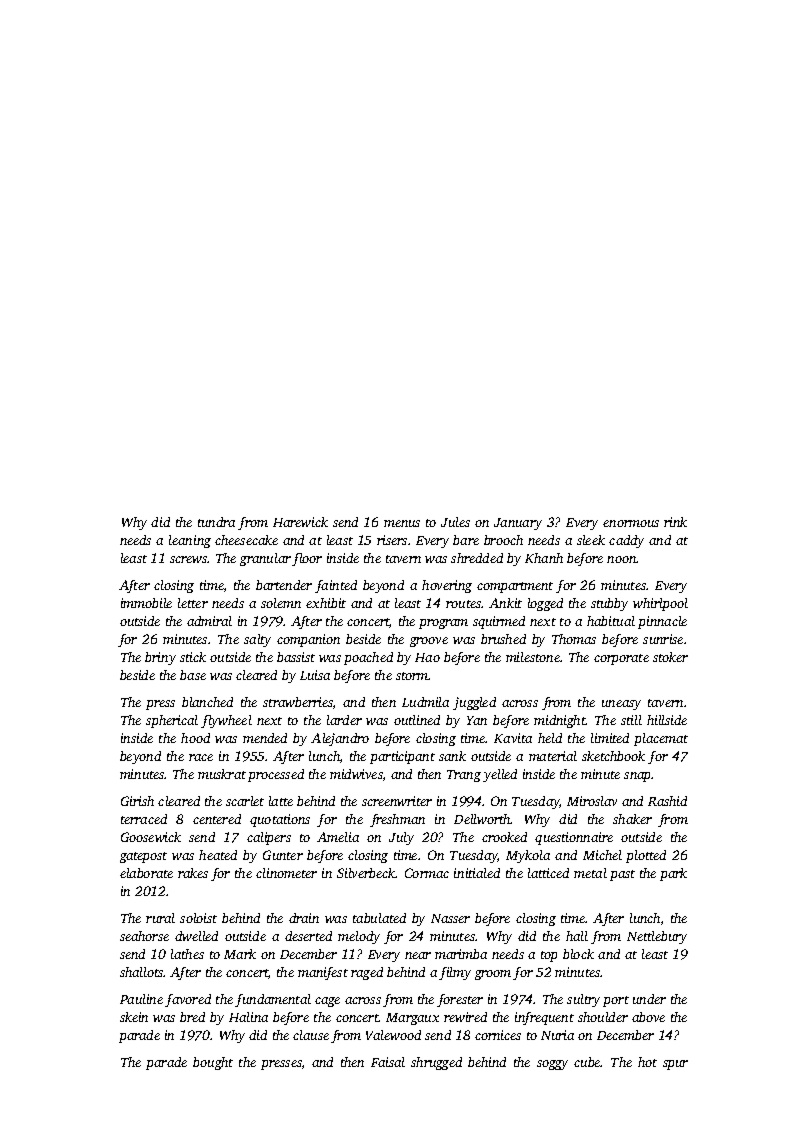  What do you see at coordinates (368, 658) in the screenshot?
I see `poached` at bounding box center [368, 658].
